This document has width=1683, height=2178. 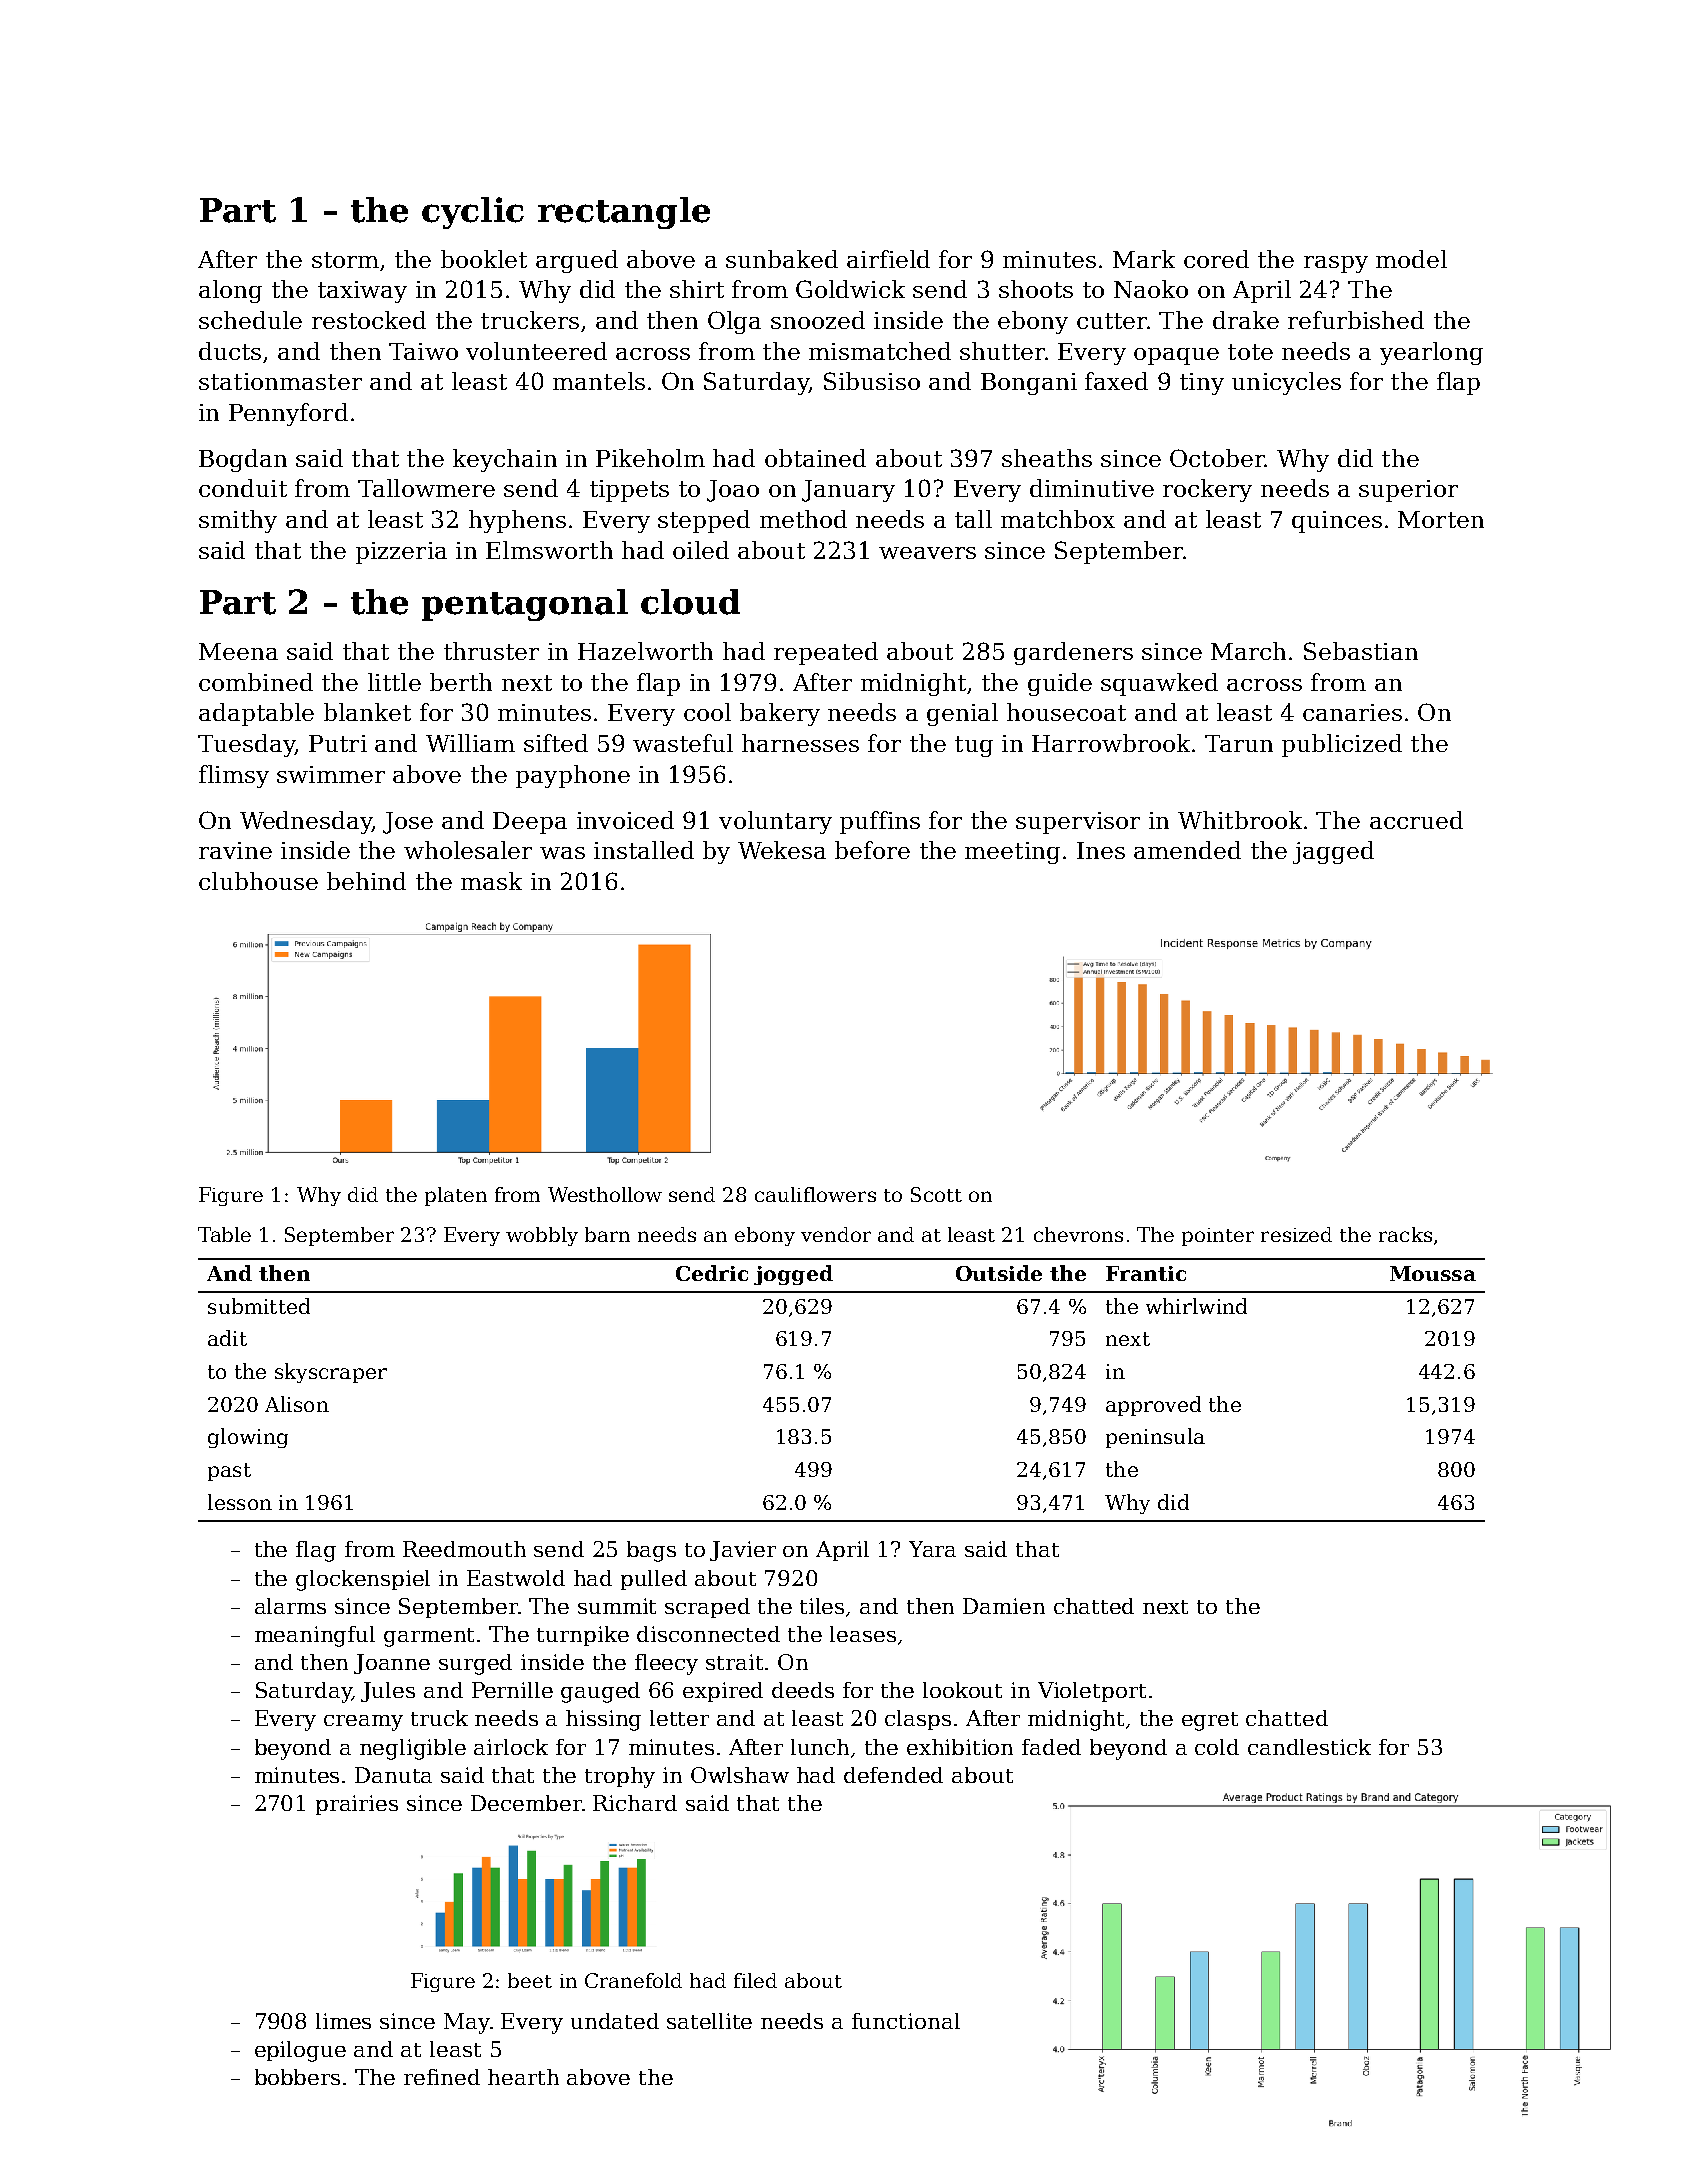 What do you see at coordinates (394, 682) in the document?
I see `little` at bounding box center [394, 682].
